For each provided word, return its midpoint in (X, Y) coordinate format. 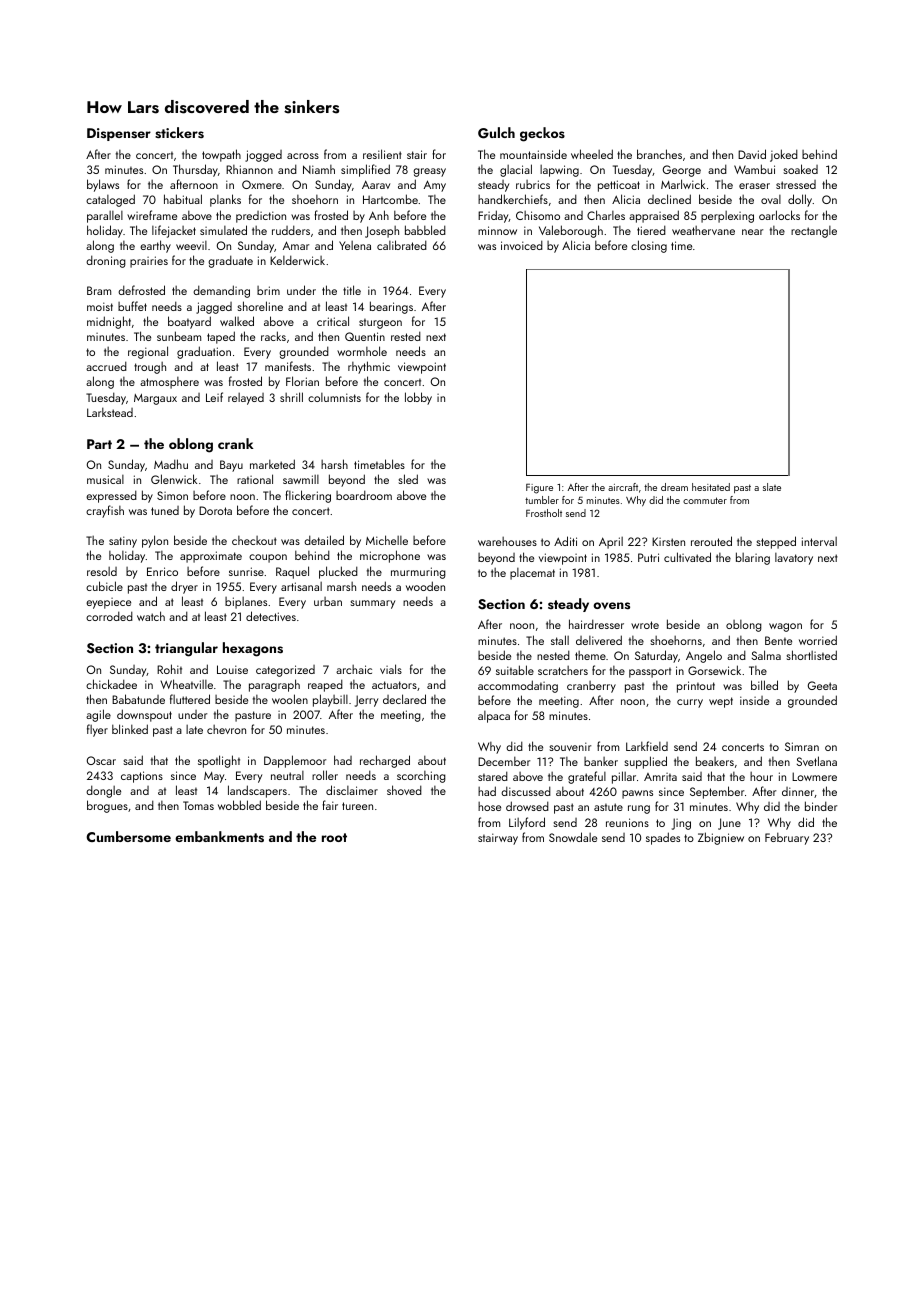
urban (328, 601)
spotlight (219, 761)
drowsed (527, 806)
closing (649, 246)
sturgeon (380, 323)
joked (784, 155)
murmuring (418, 573)
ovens (611, 605)
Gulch (496, 133)
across (303, 156)
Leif (214, 397)
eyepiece (108, 603)
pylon (155, 541)
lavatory (794, 559)
